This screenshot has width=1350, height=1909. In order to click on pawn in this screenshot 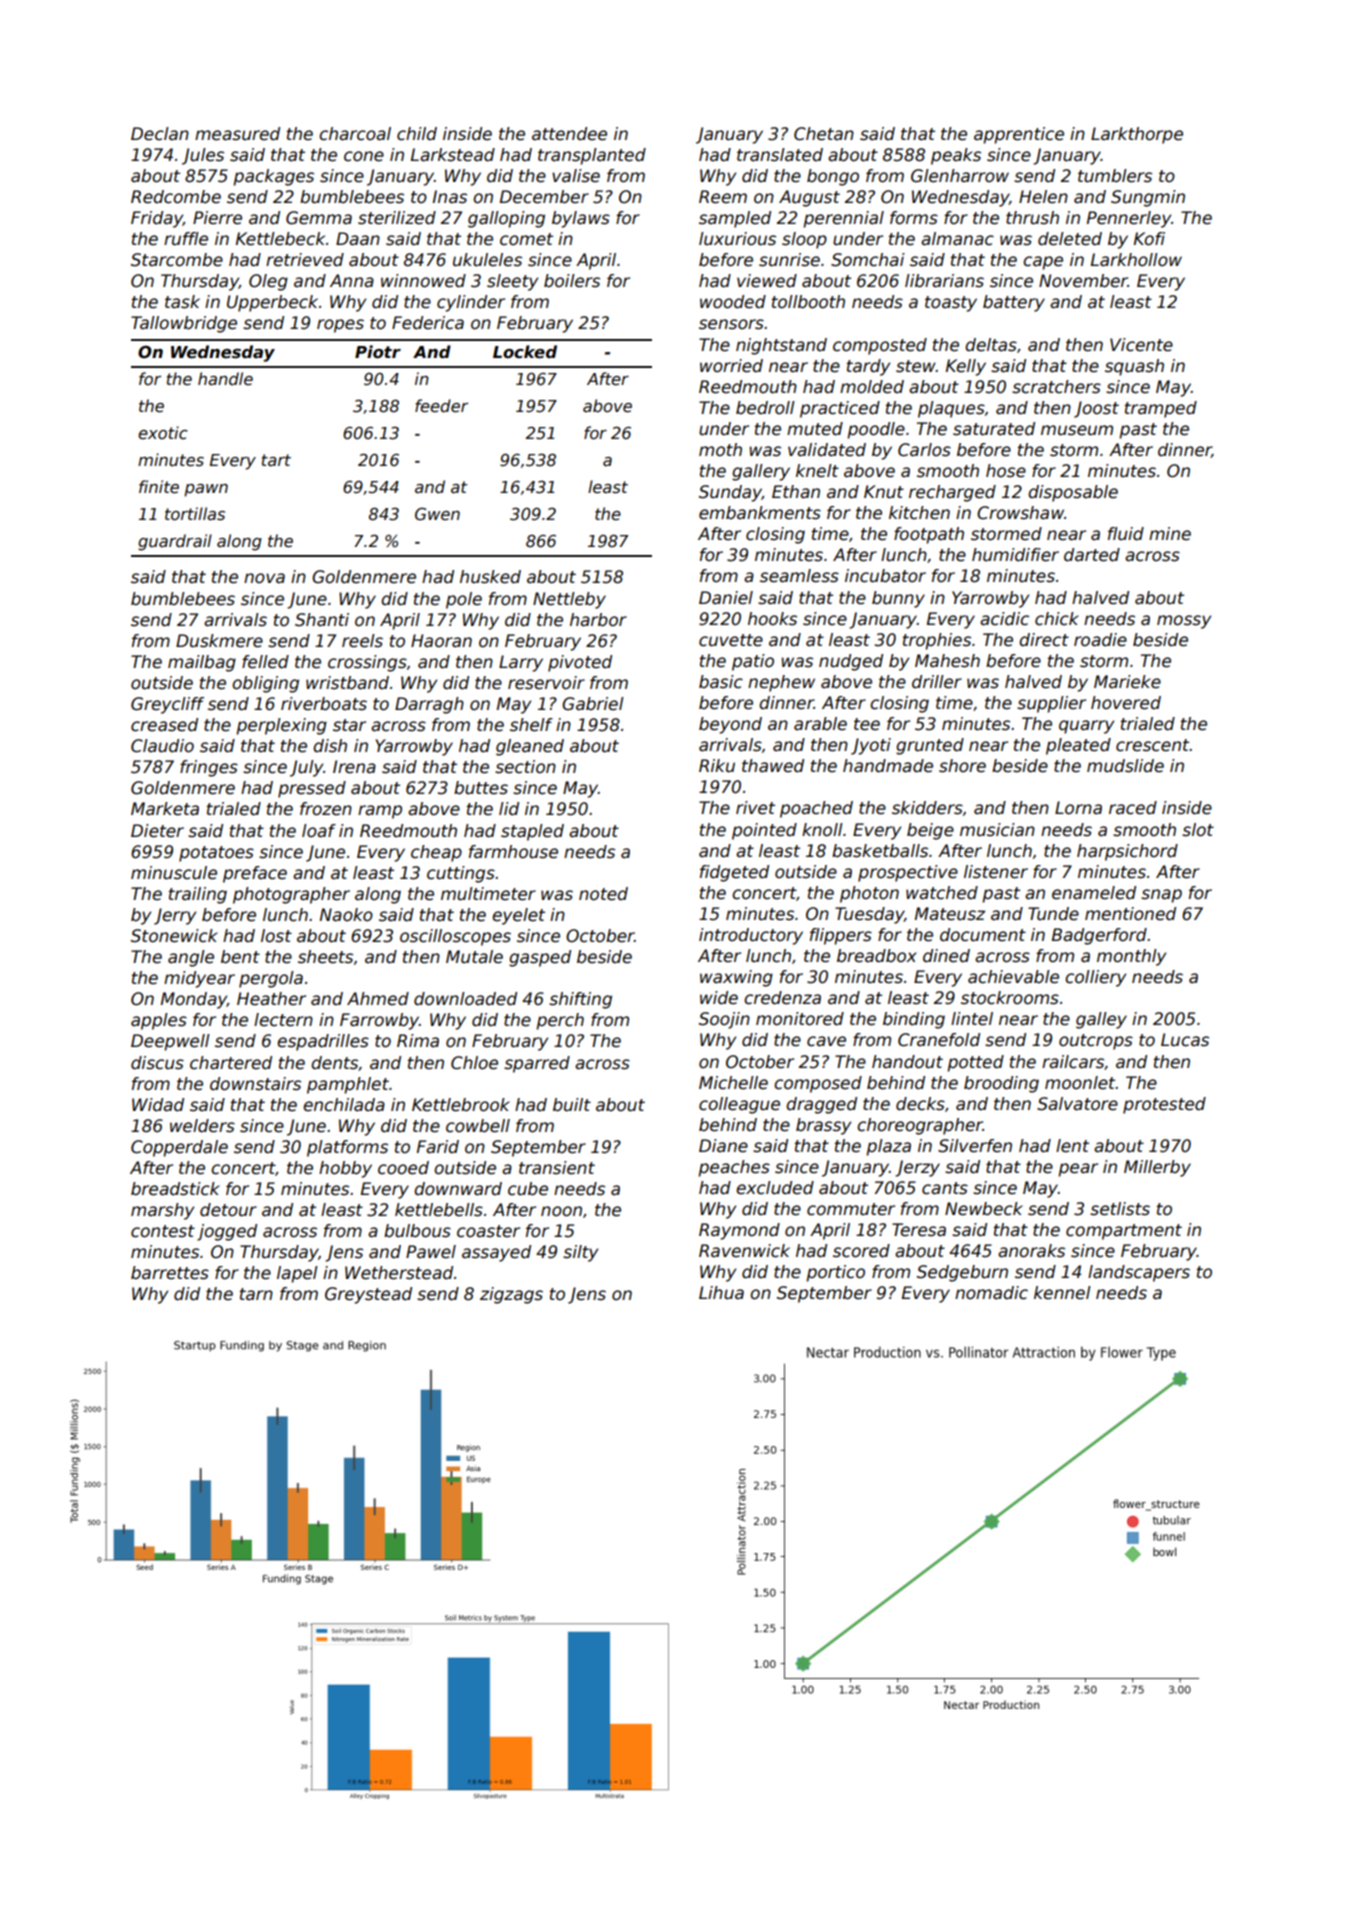, I will do `click(206, 490)`.
